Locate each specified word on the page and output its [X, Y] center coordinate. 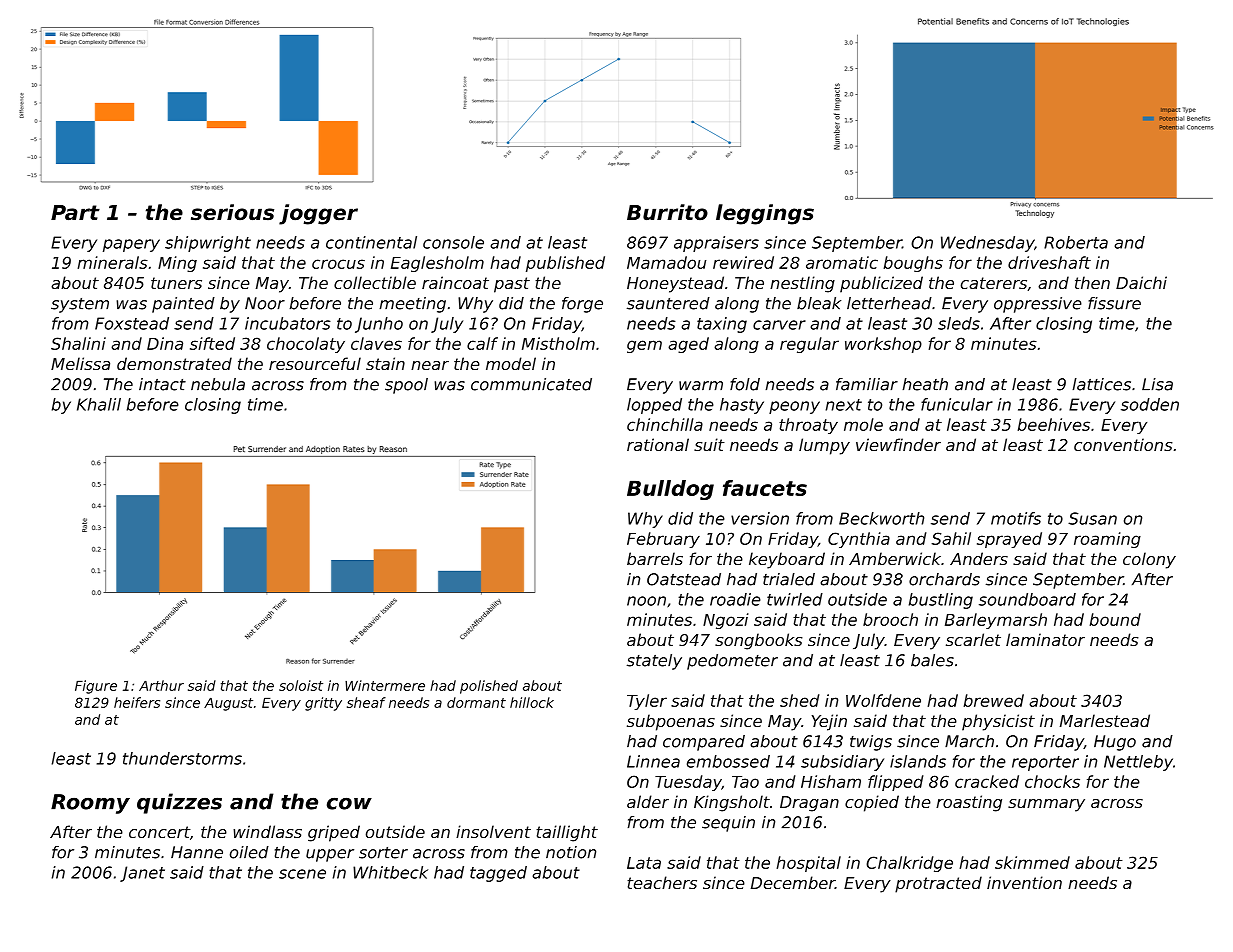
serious [232, 212]
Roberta [1076, 242]
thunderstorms [182, 758]
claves [376, 343]
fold [745, 384]
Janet [142, 874]
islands [918, 761]
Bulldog [670, 490]
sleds [959, 323]
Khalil [99, 404]
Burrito [667, 212]
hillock [532, 702]
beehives [1053, 424]
